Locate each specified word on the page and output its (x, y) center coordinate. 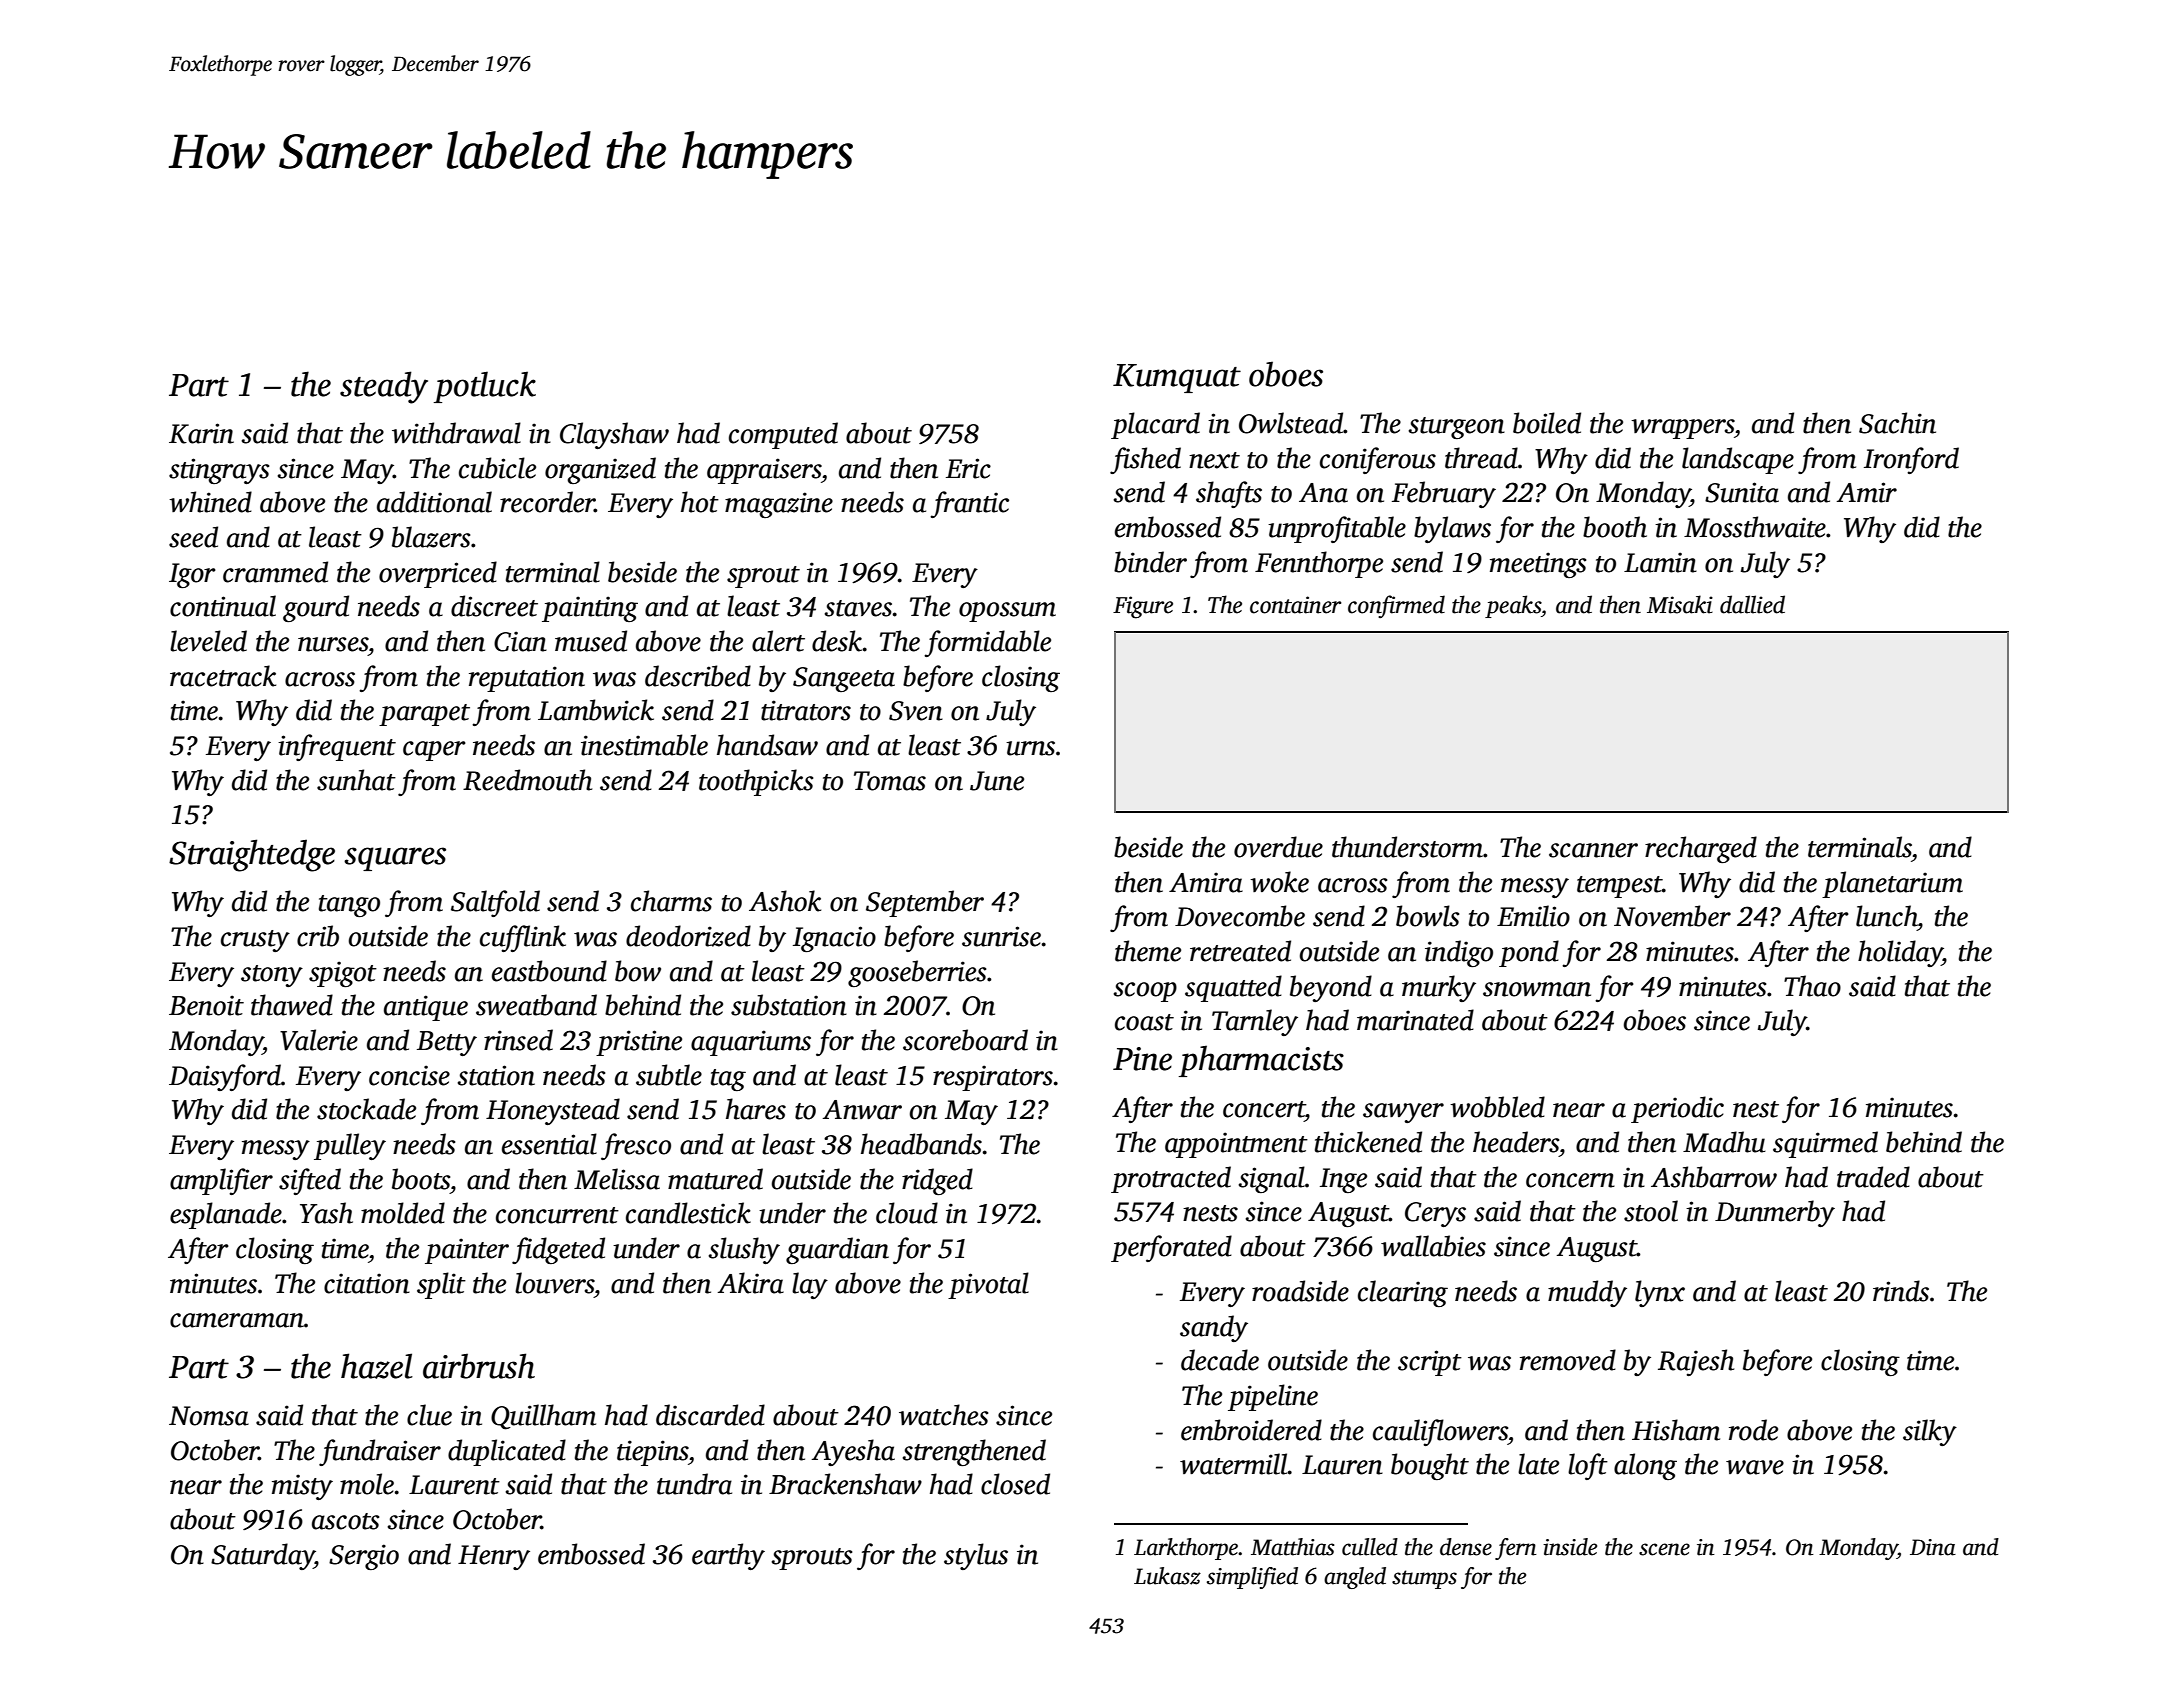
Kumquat (1177, 378)
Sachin (1897, 423)
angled (1355, 1578)
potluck (485, 387)
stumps (1424, 1579)
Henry (494, 1557)
